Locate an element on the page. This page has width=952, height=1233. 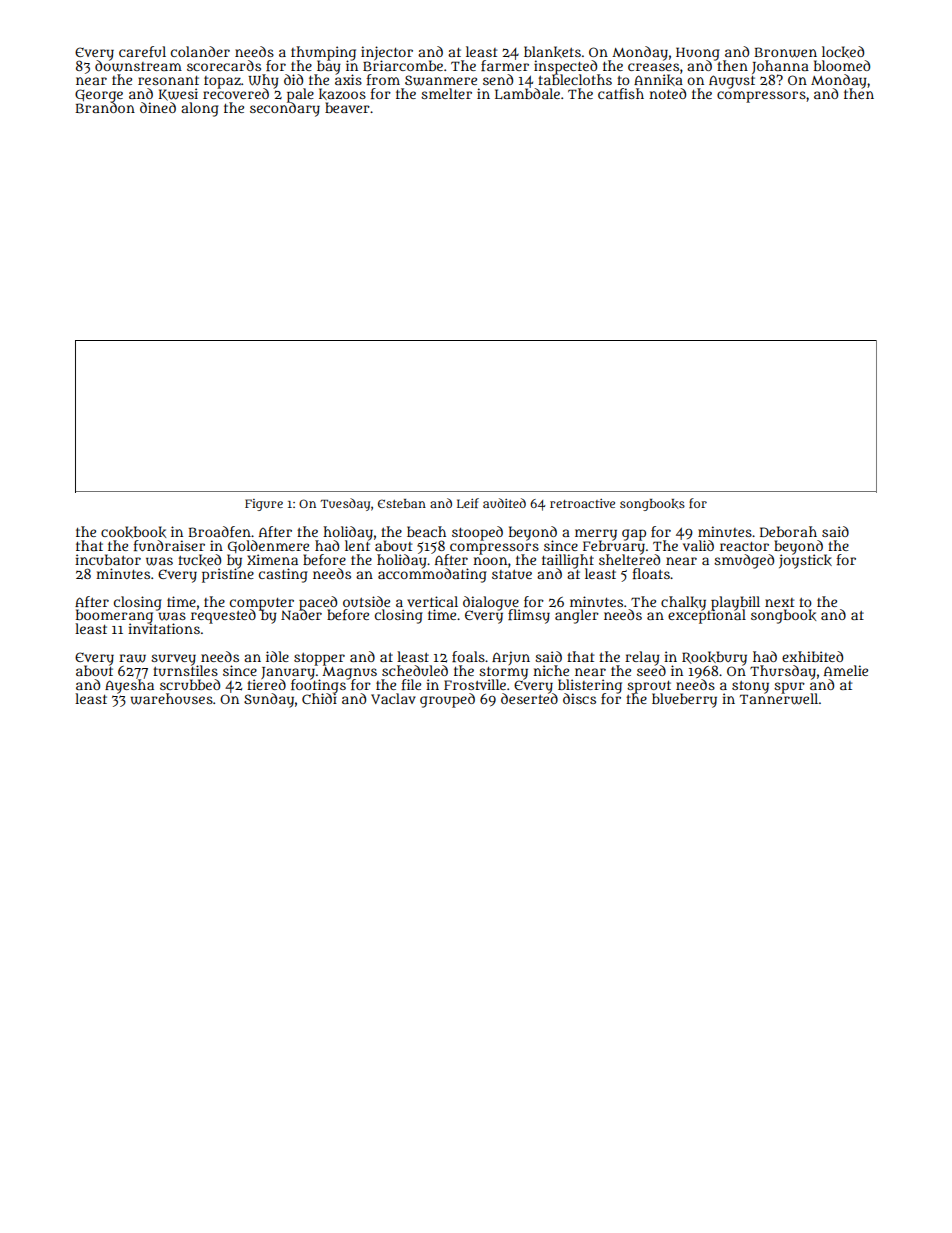
Vaclav is located at coordinates (393, 698).
